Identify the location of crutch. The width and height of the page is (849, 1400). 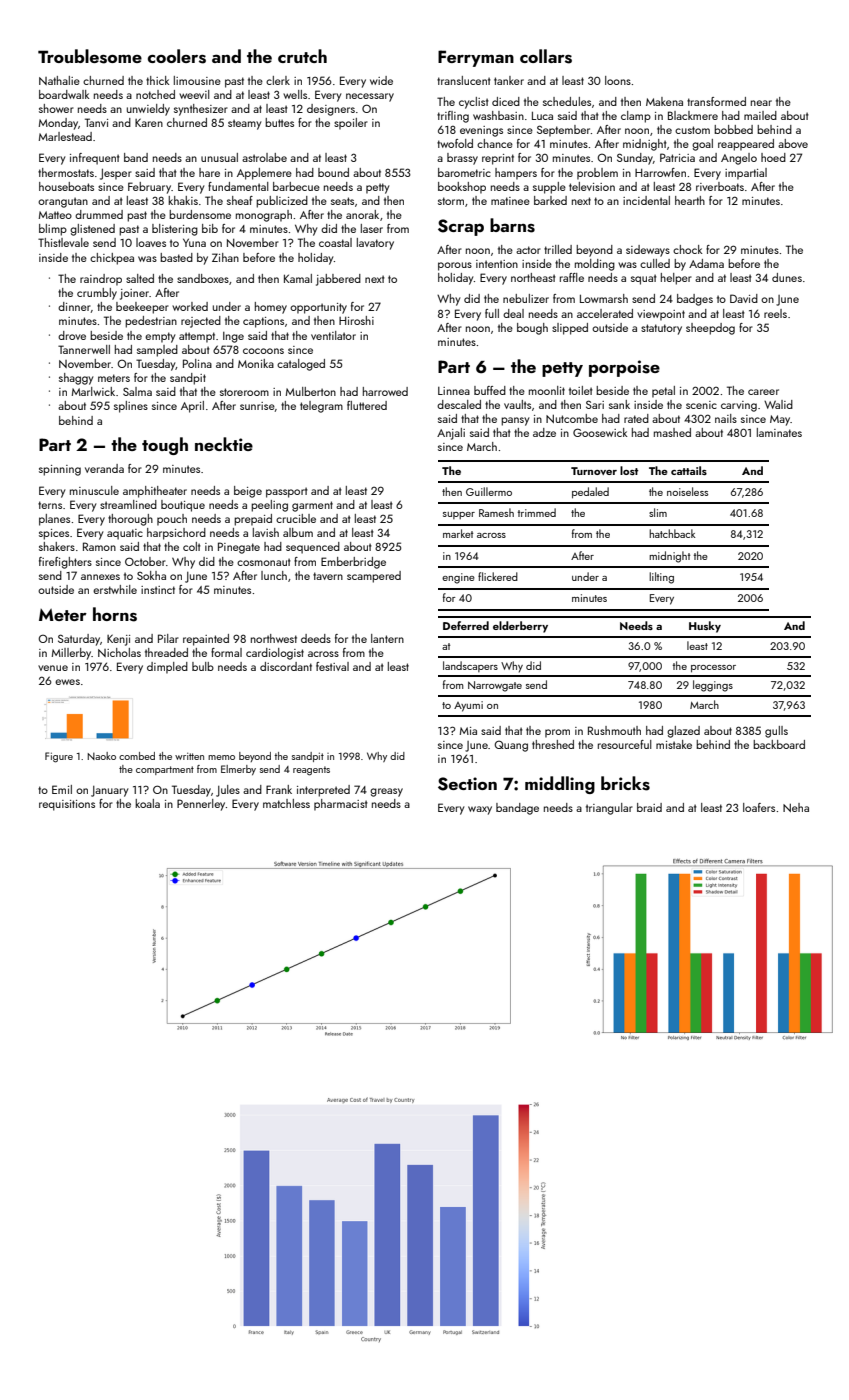
(302, 56).
